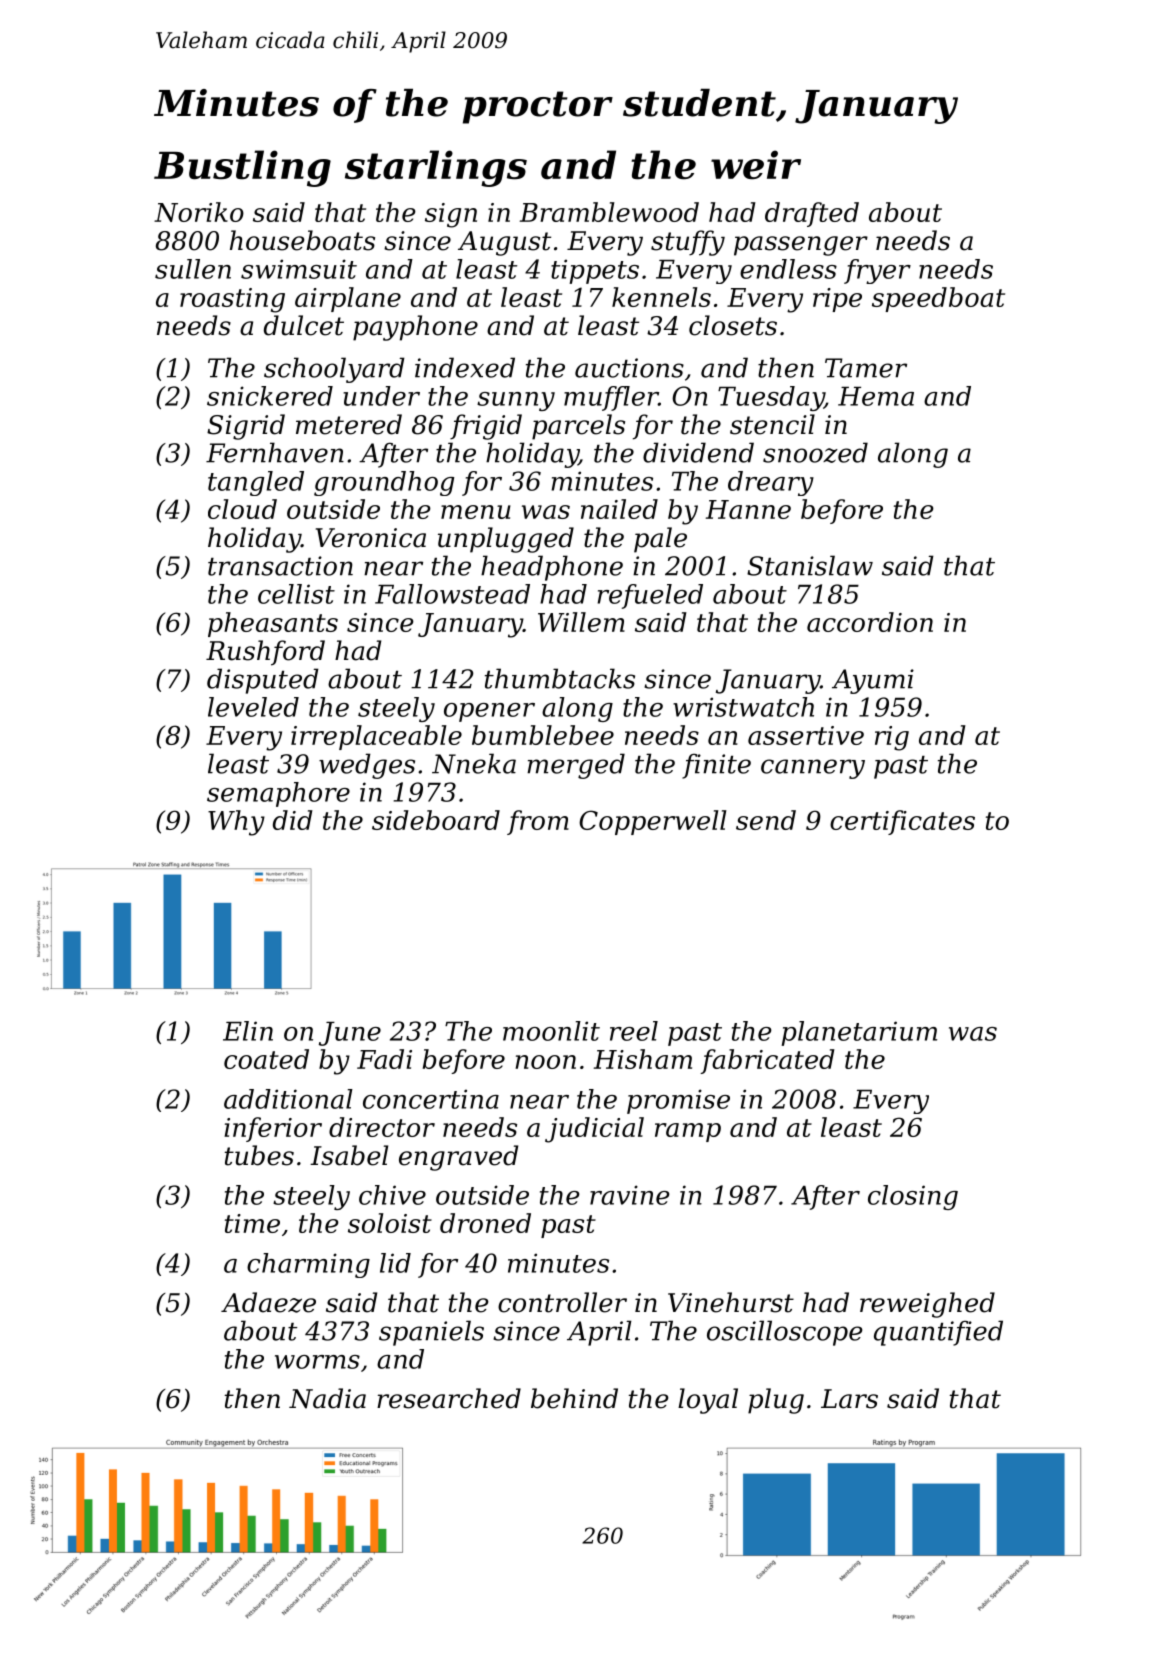  I want to click on Lars, so click(849, 1399).
